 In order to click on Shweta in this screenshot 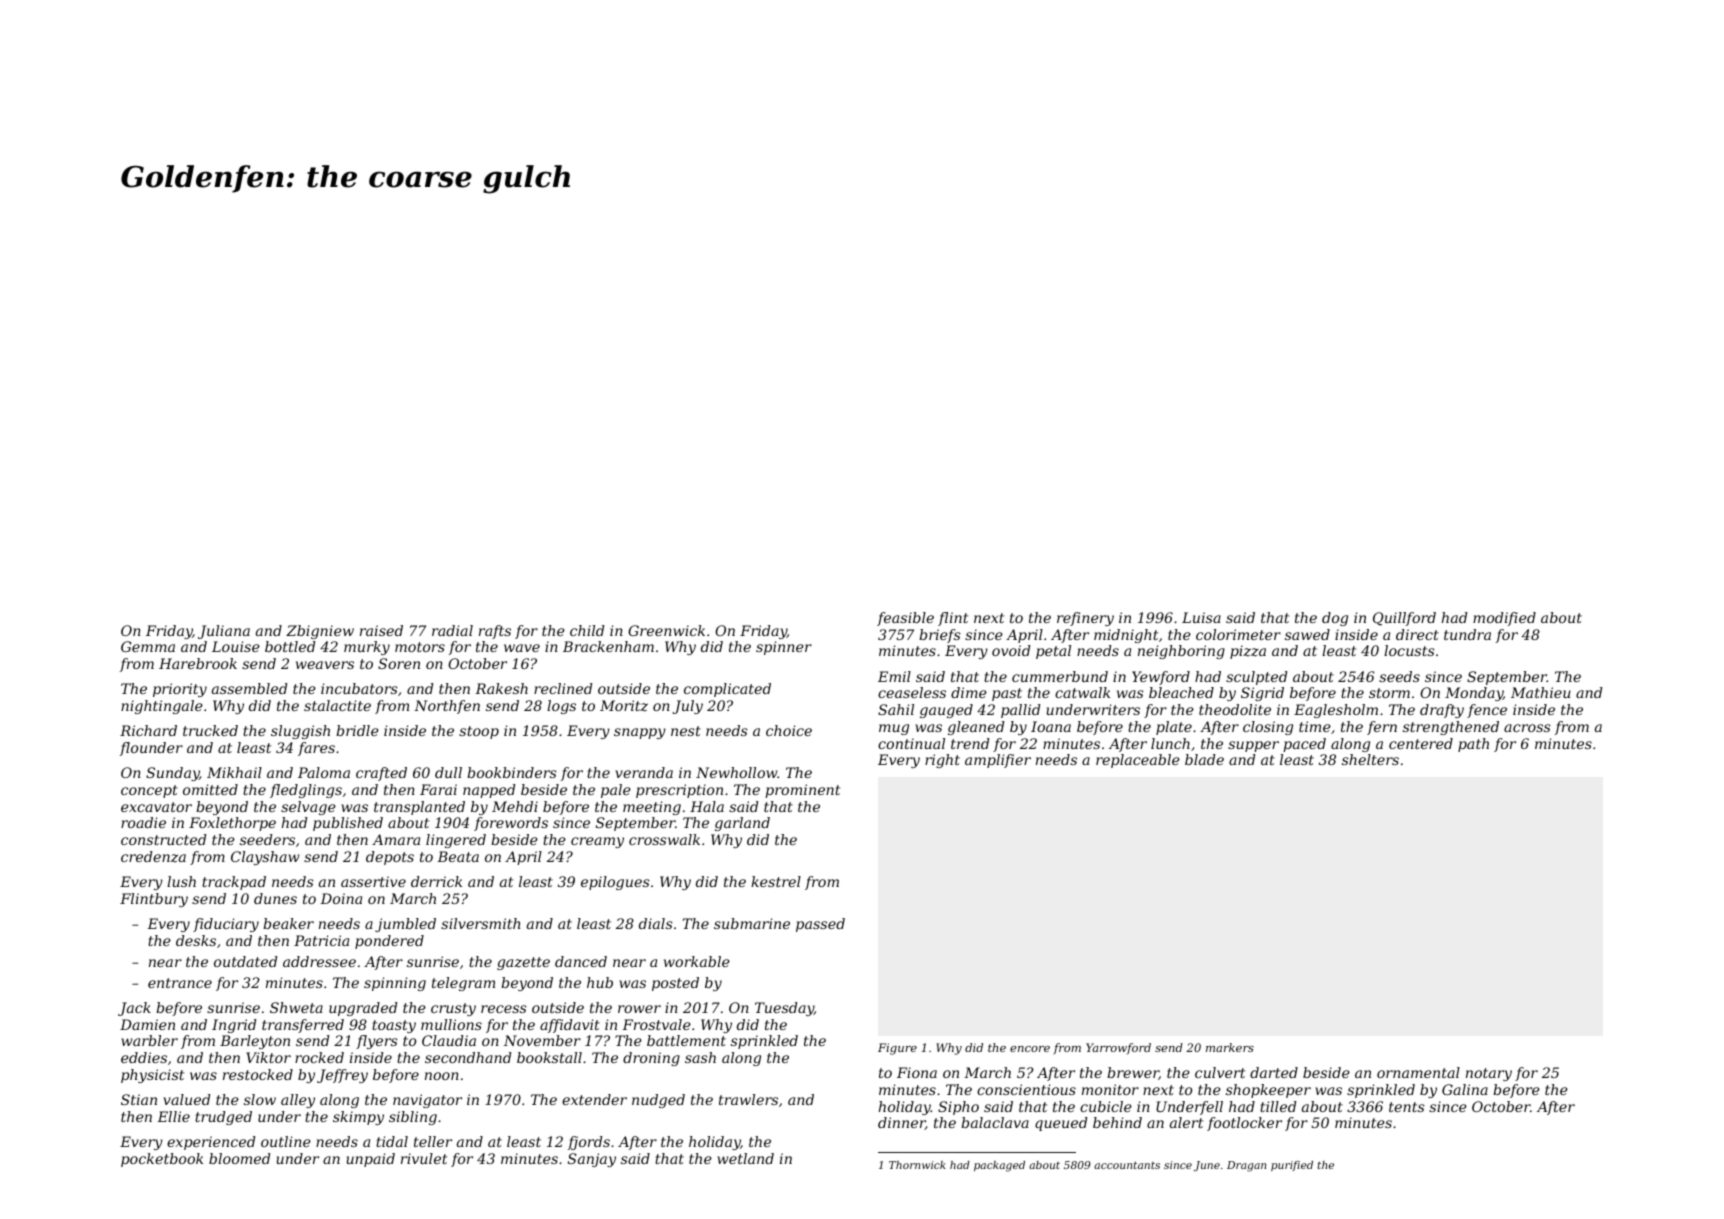, I will do `click(296, 1007)`.
